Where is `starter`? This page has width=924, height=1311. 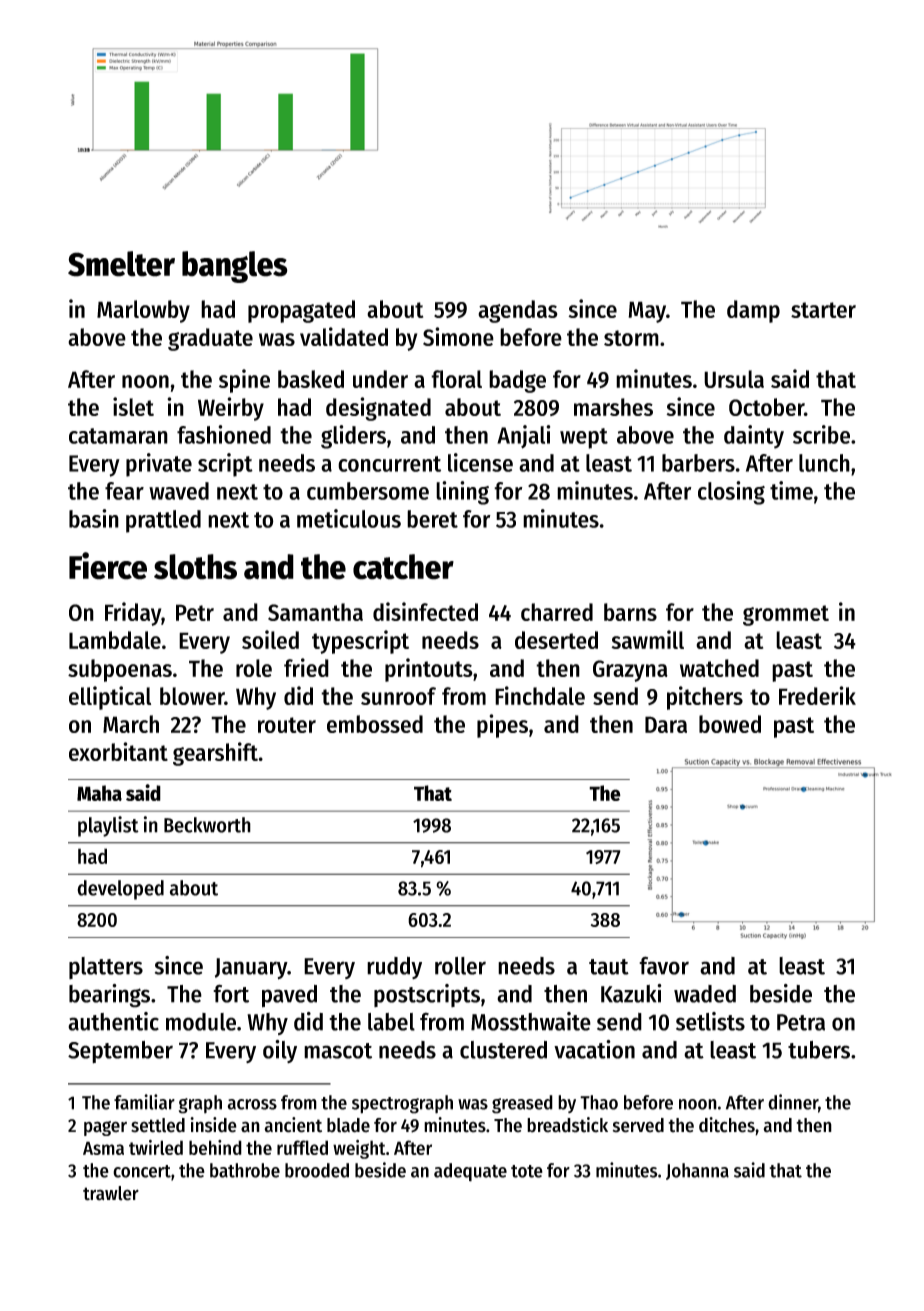 starter is located at coordinates (823, 310).
